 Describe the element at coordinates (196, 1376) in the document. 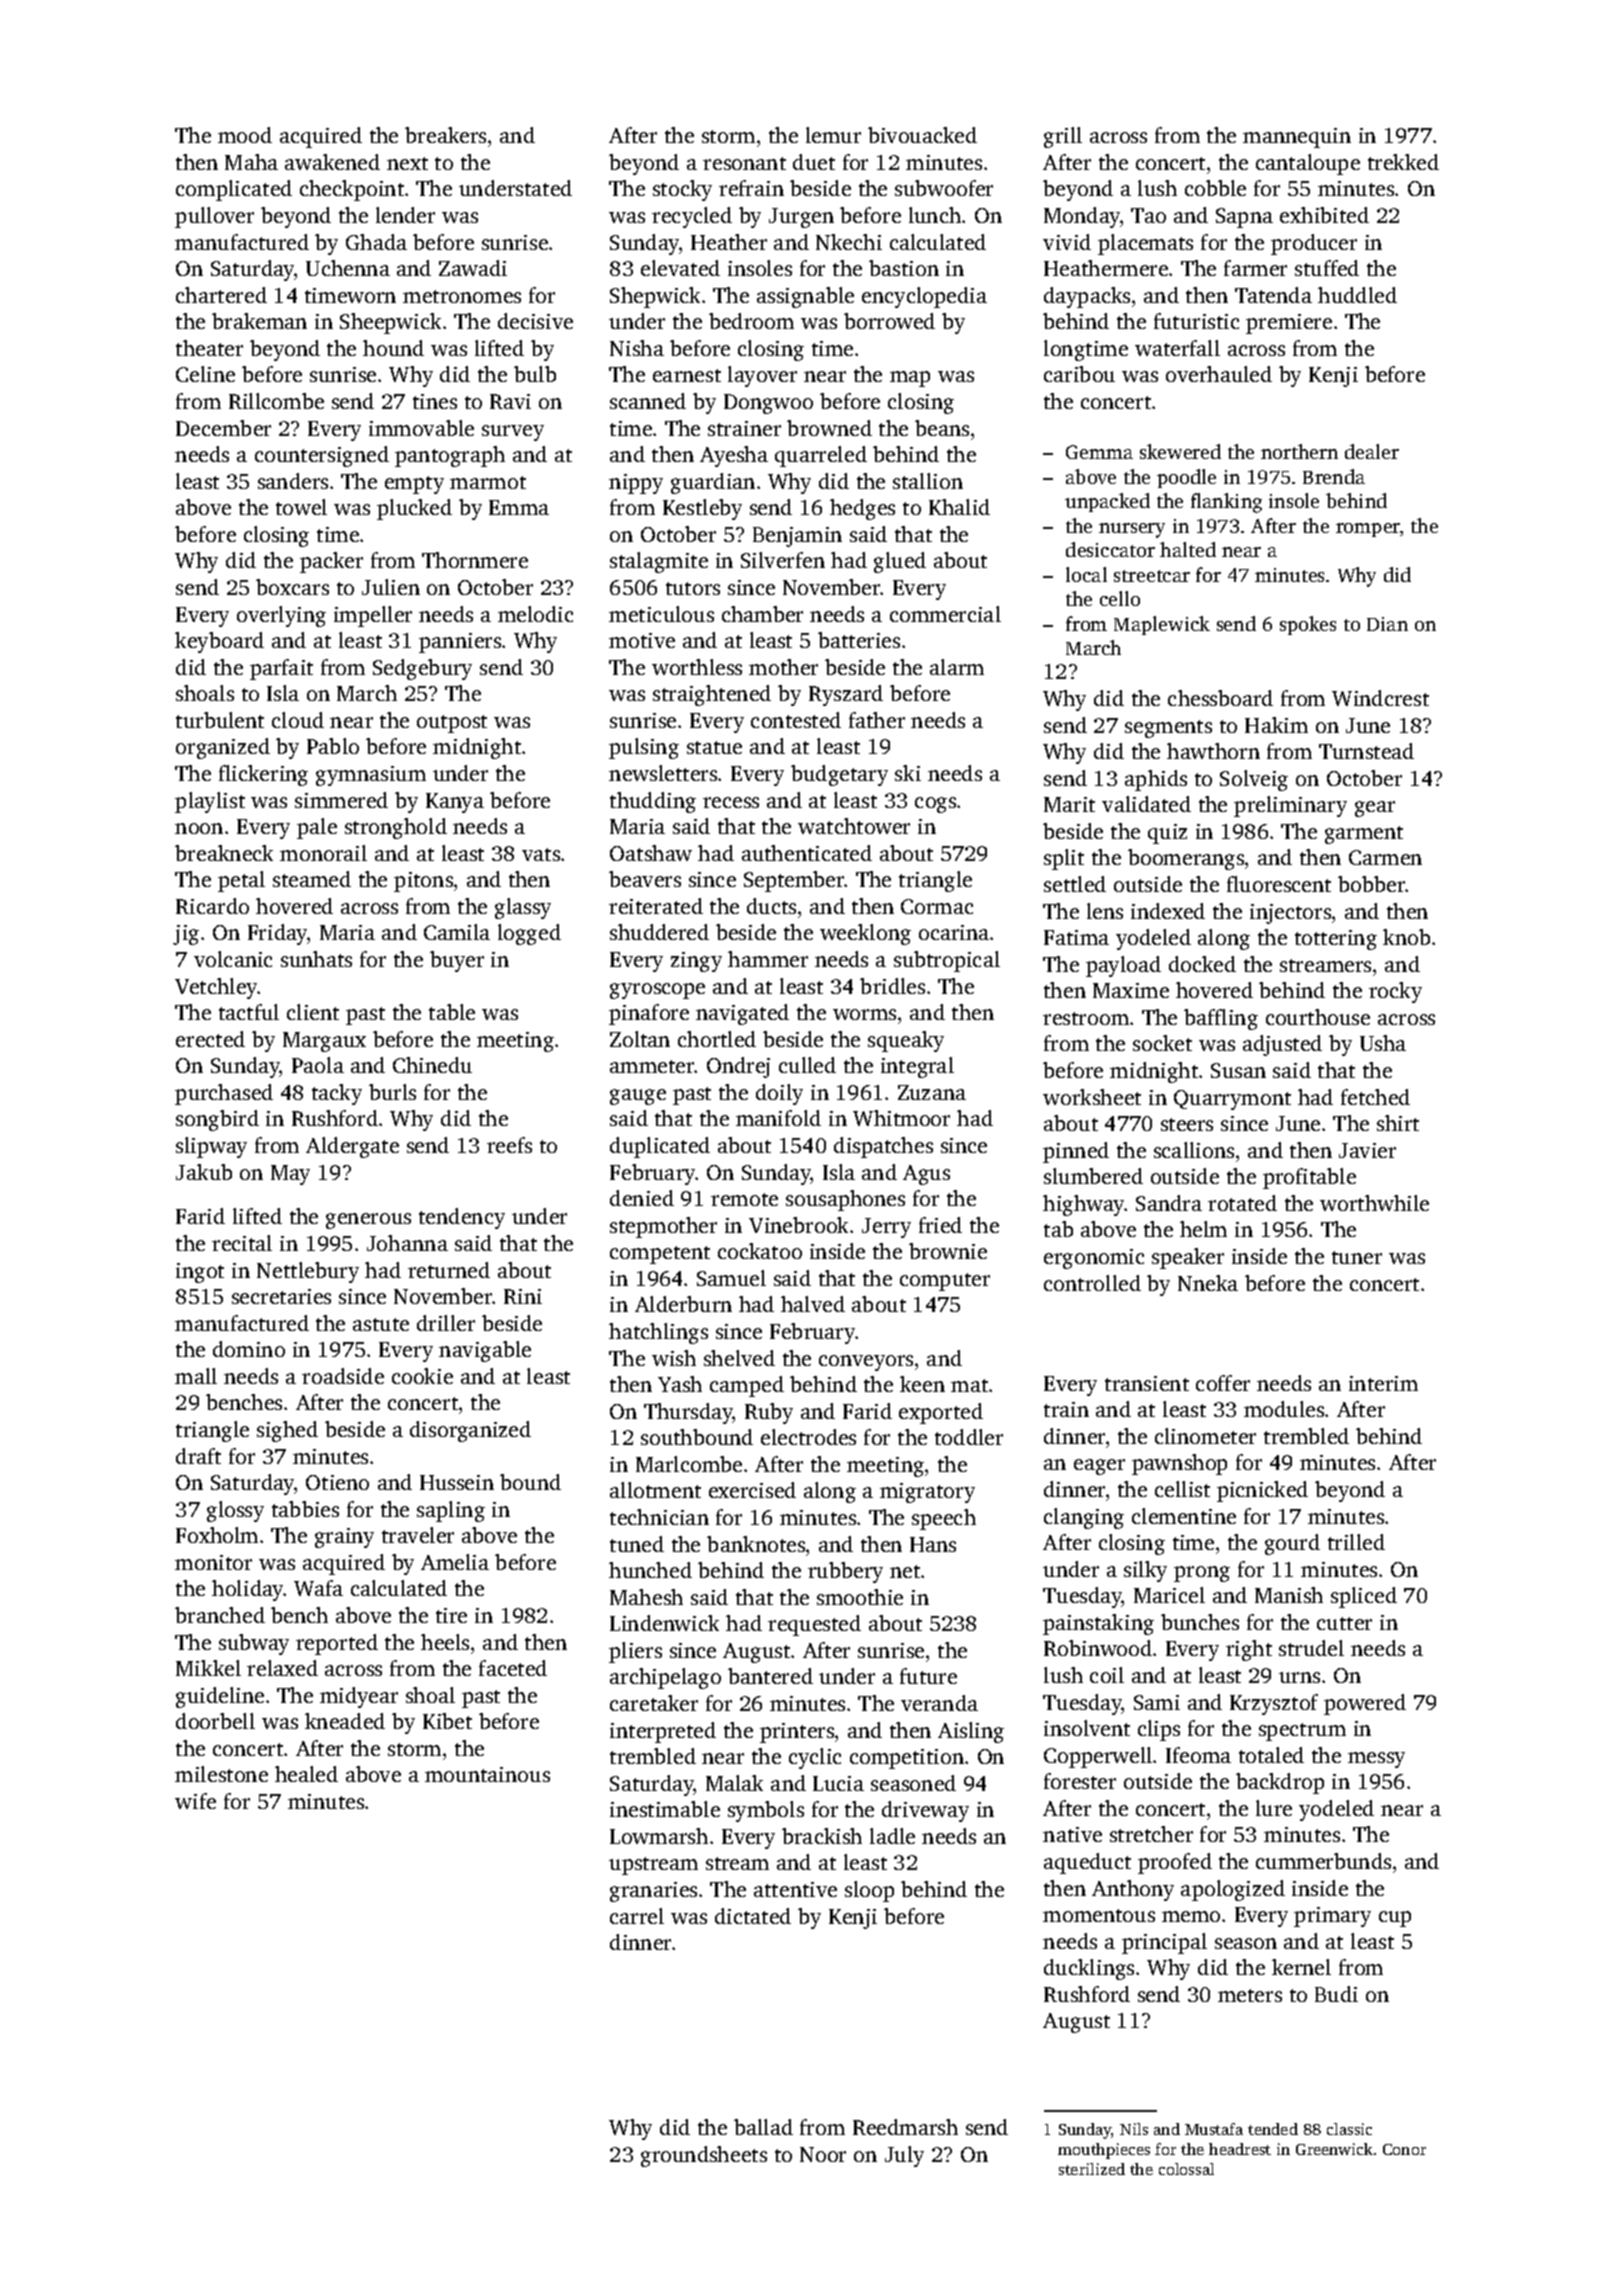

I see `mall` at that location.
